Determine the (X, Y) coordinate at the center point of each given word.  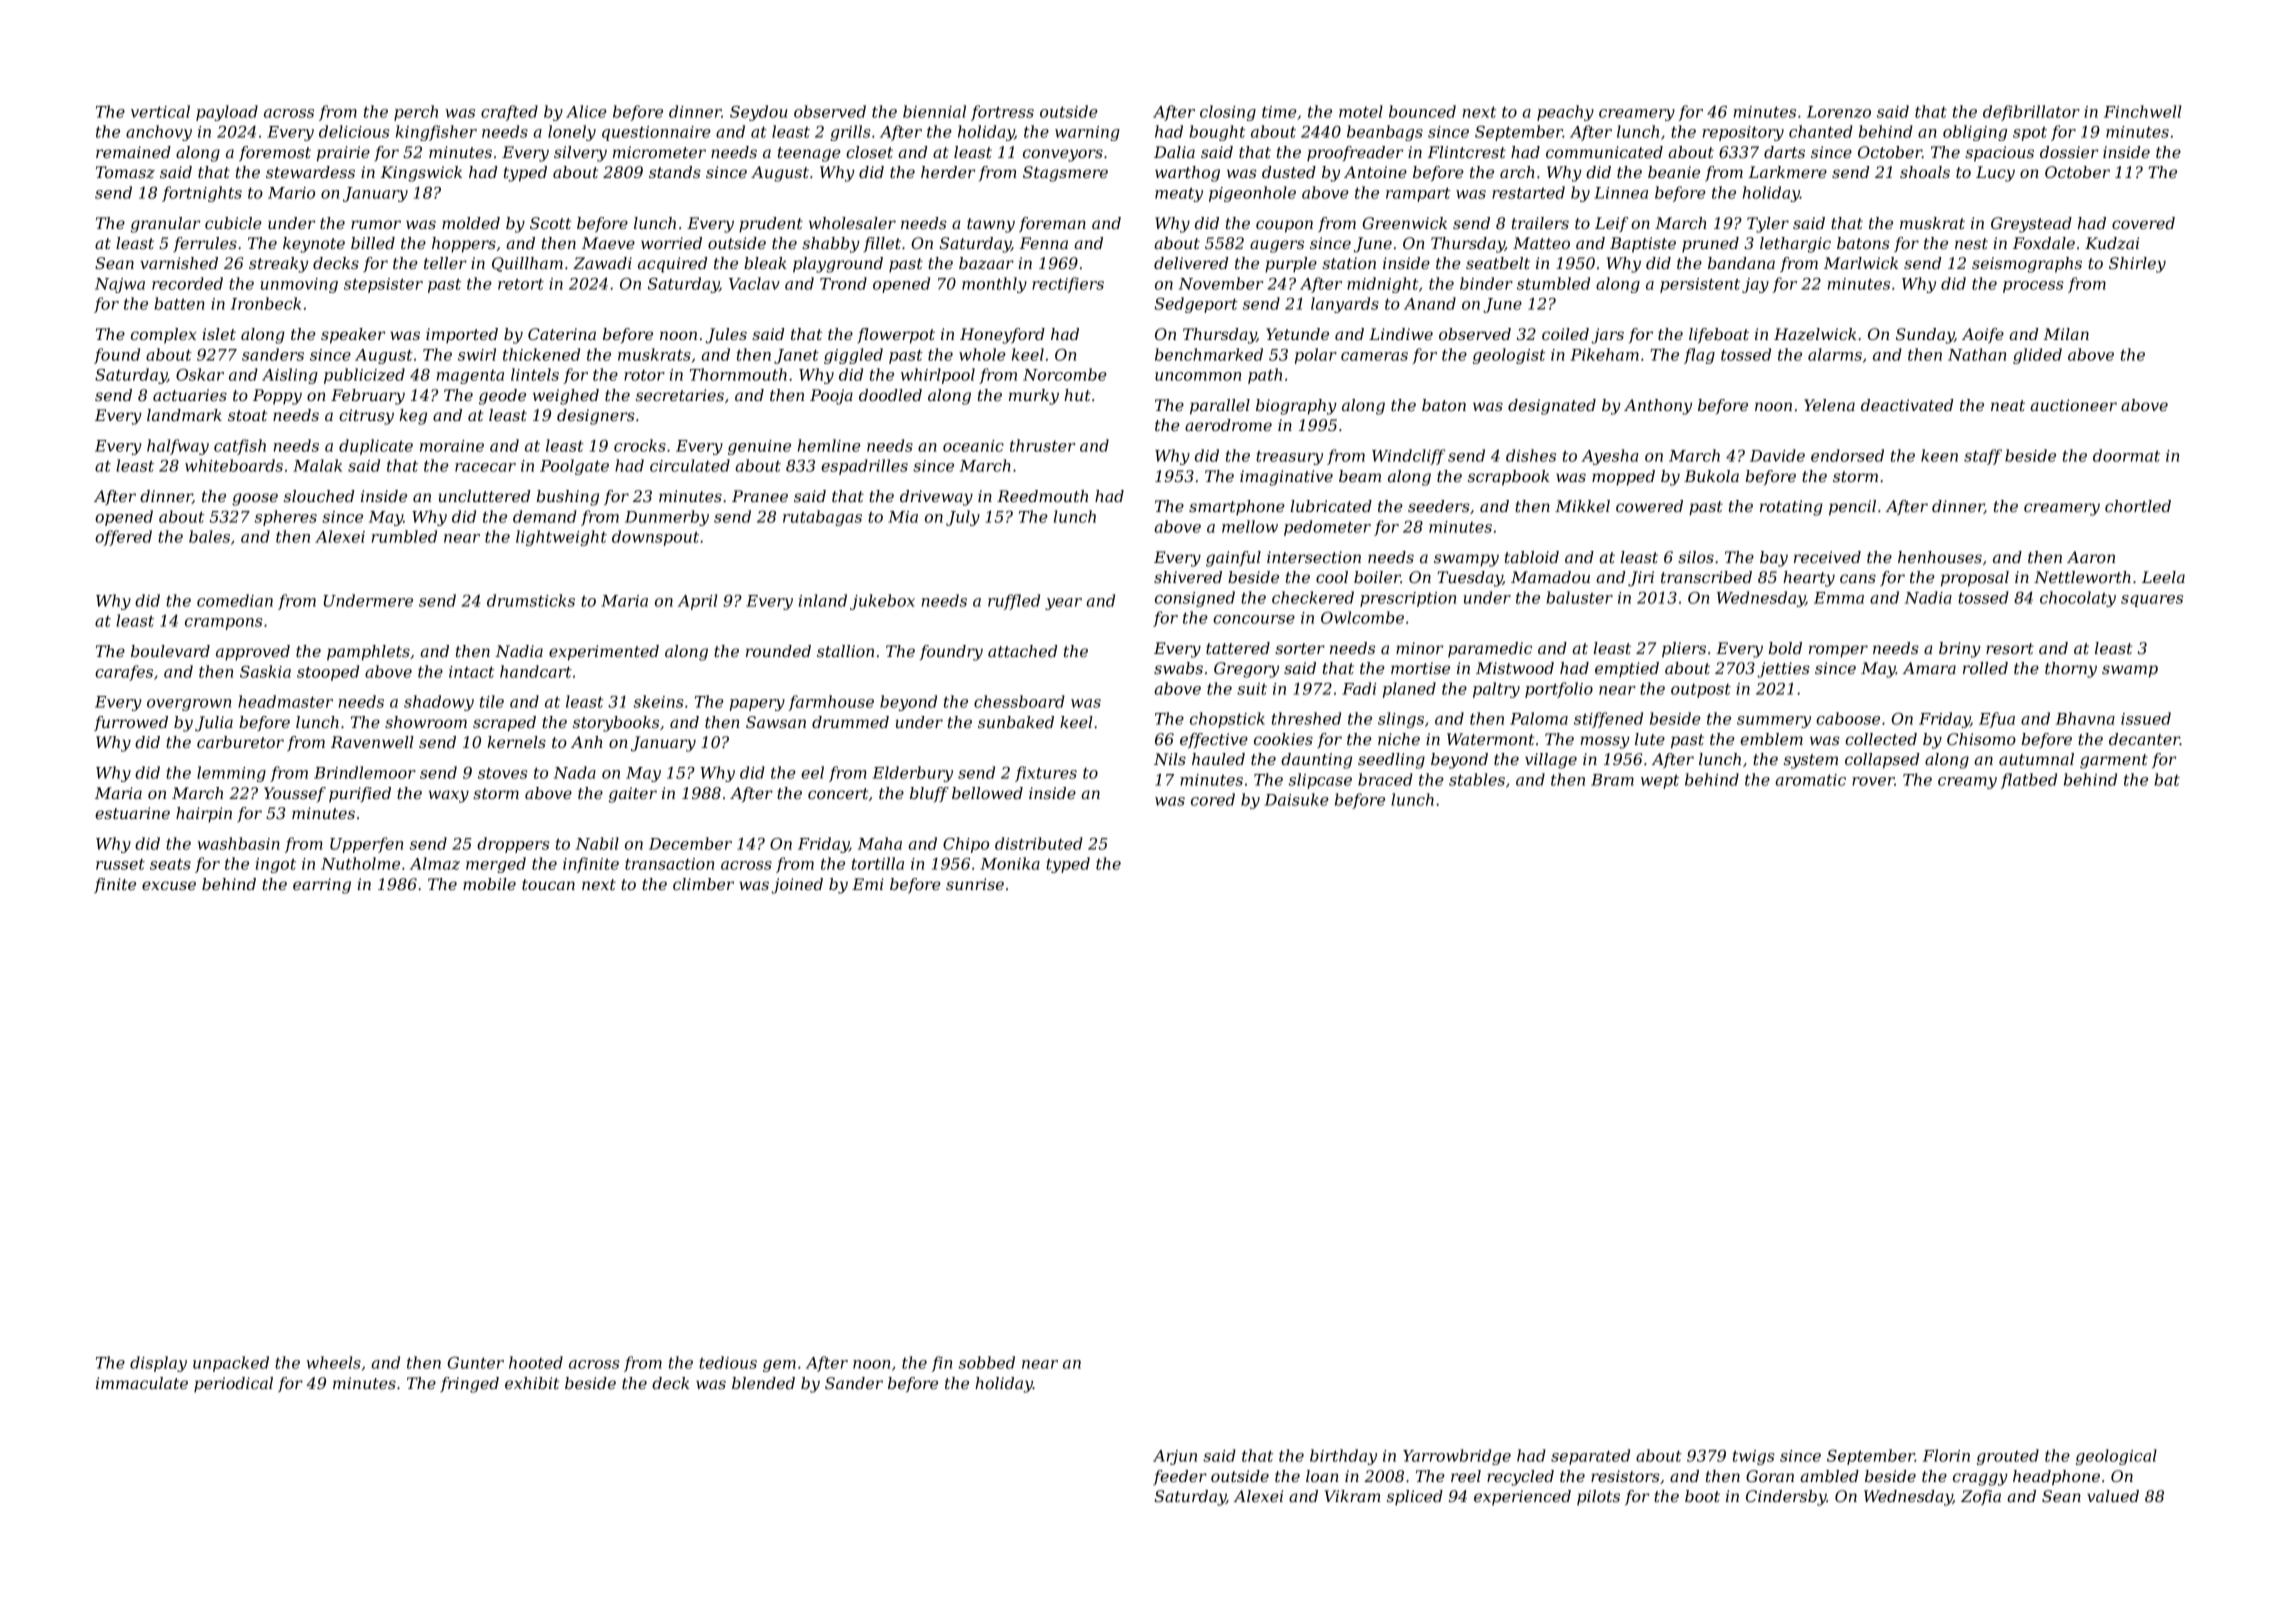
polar (1316, 356)
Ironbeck (266, 303)
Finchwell (2142, 111)
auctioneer (2073, 405)
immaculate (142, 1383)
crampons (224, 624)
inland (823, 600)
